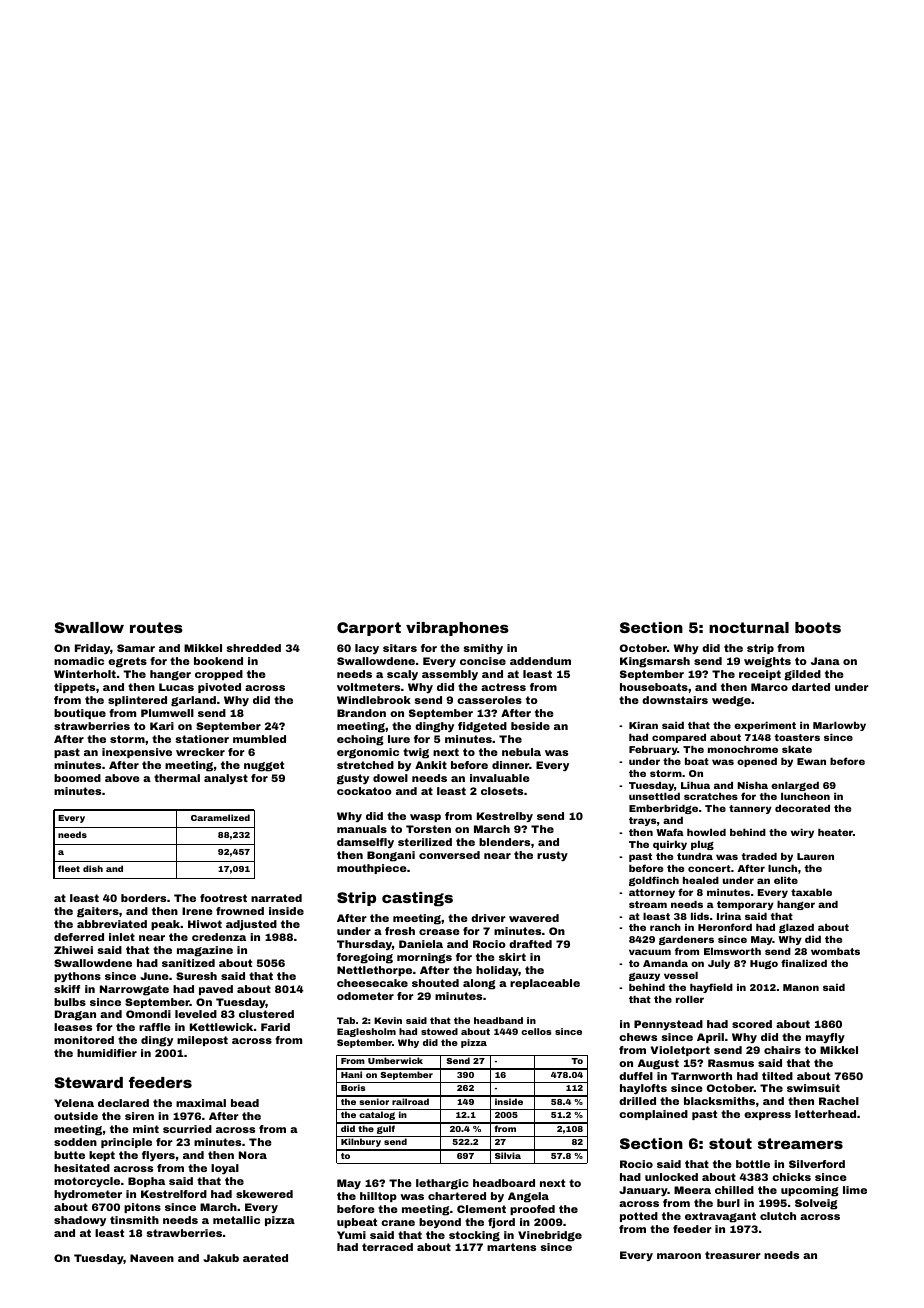 Image resolution: width=924 pixels, height=1308 pixels. I want to click on nocturnal, so click(749, 627).
